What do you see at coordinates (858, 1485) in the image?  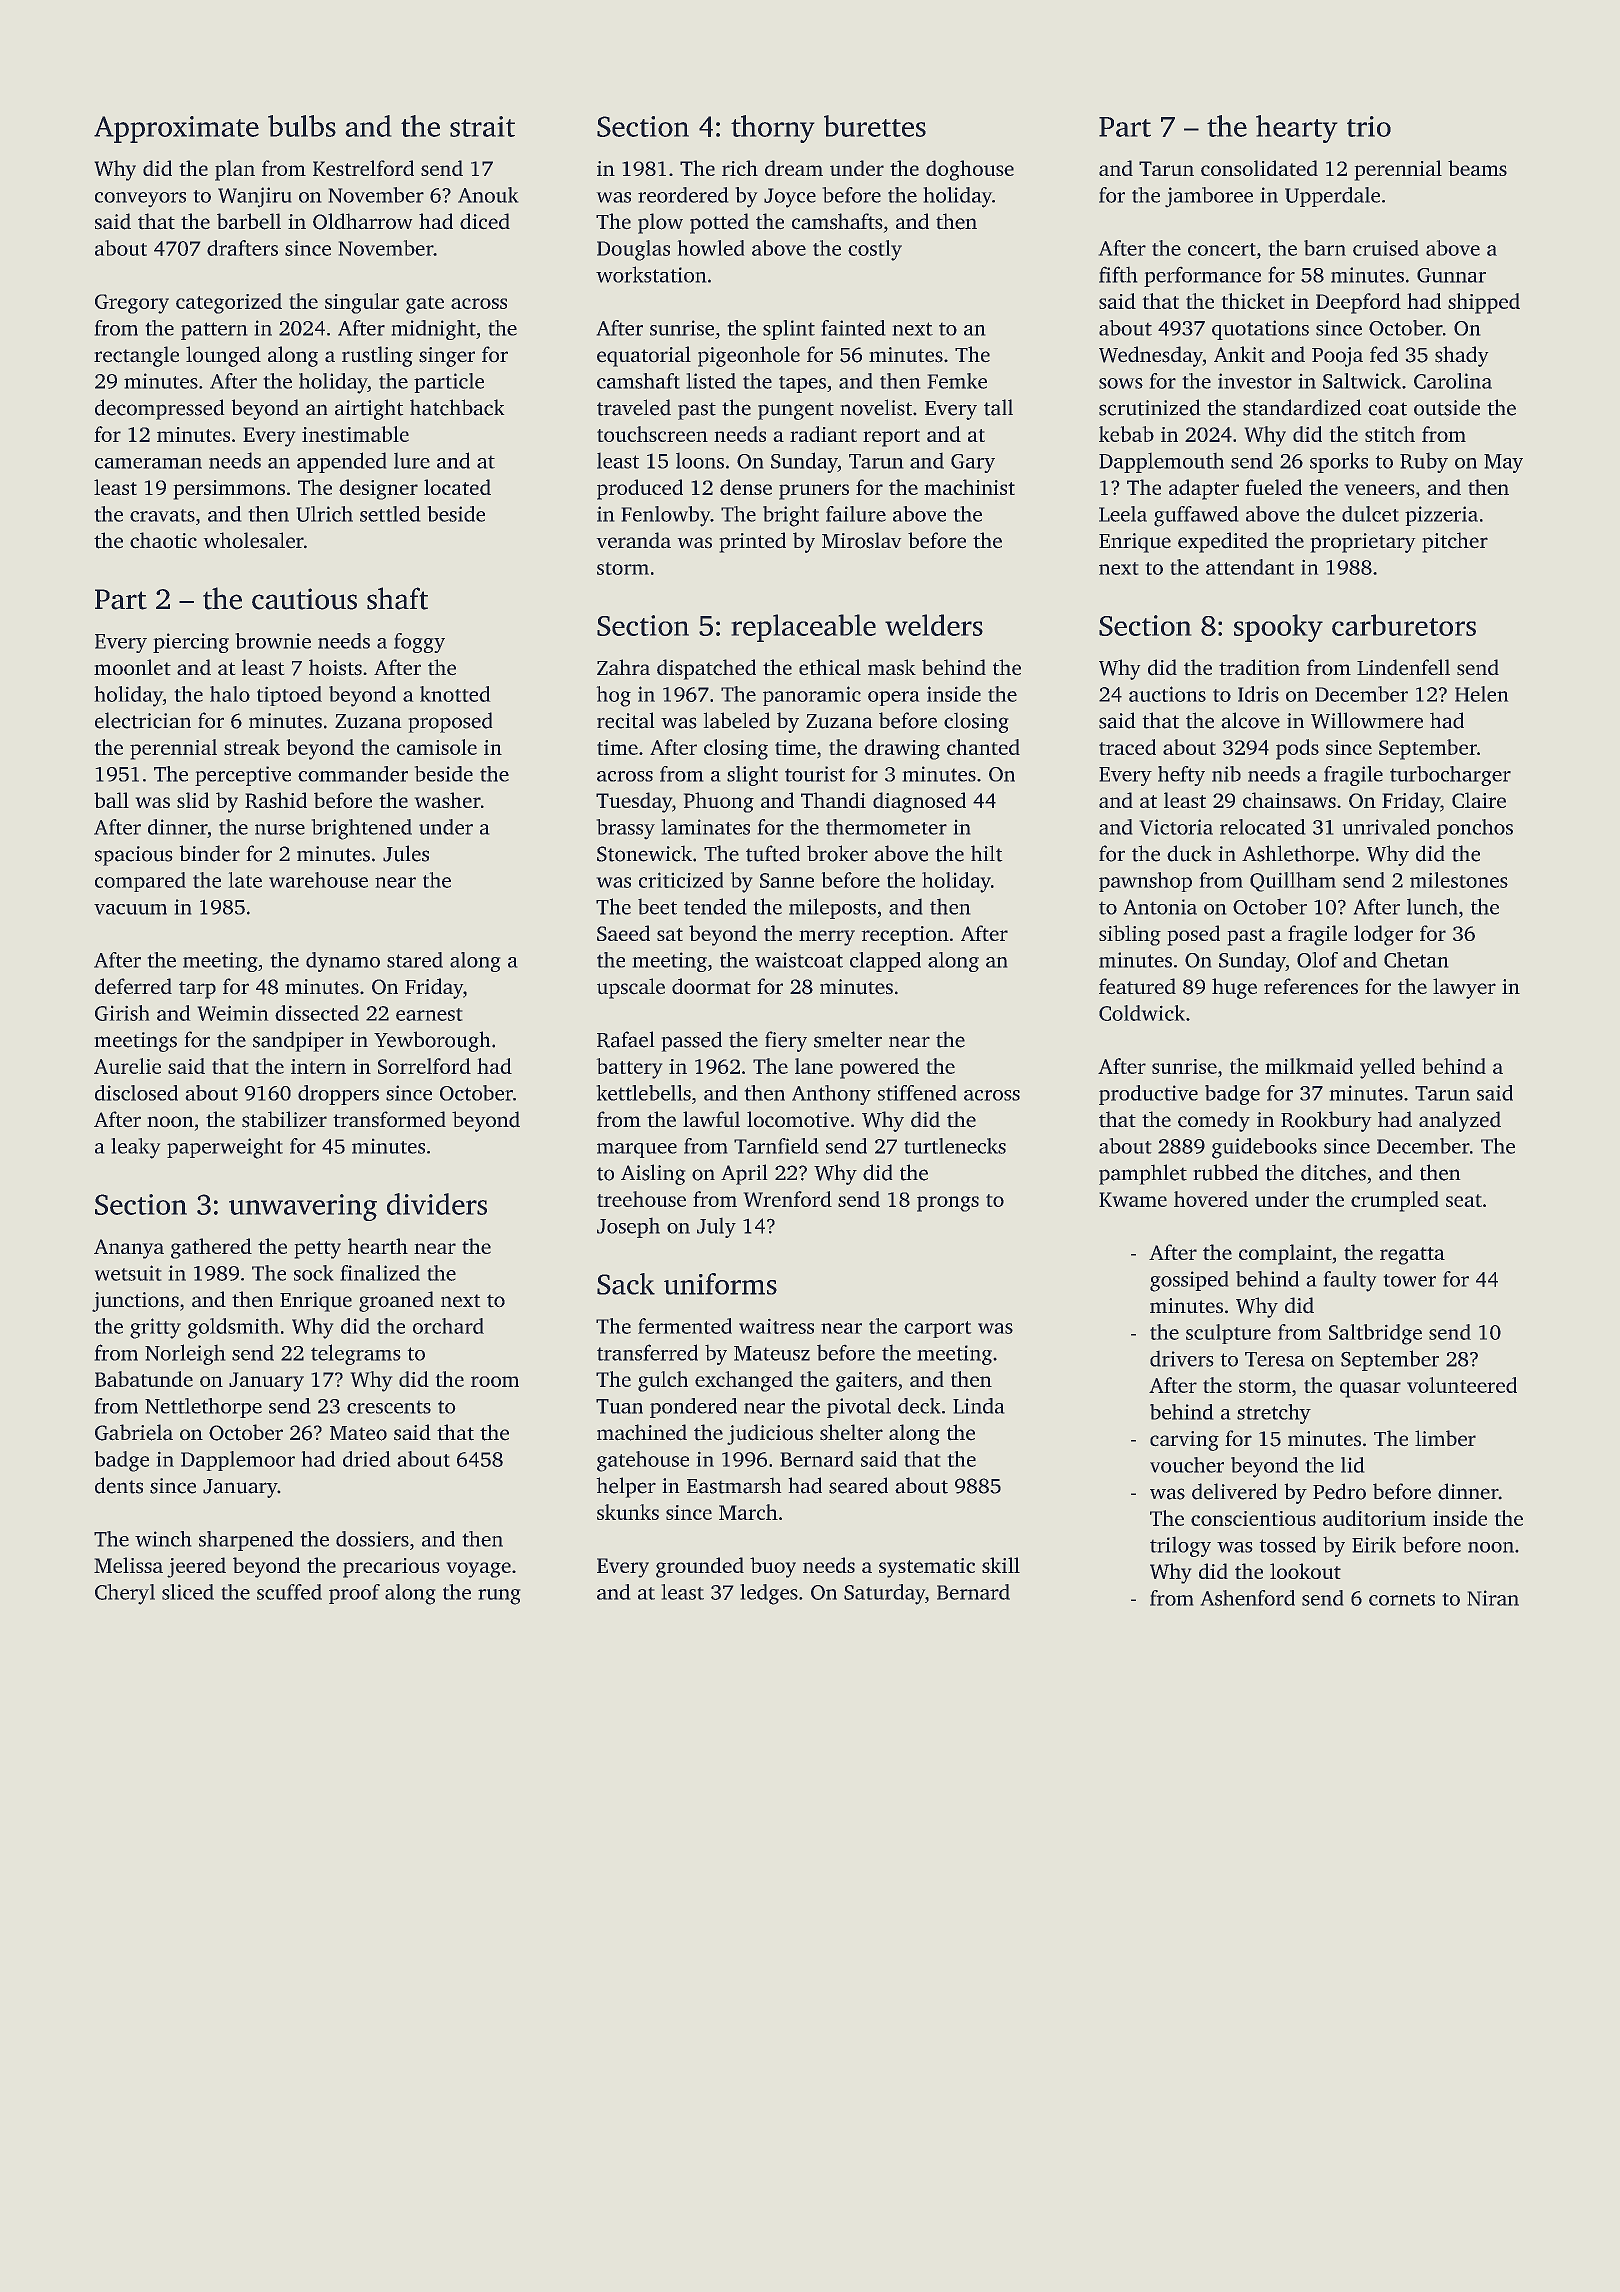 I see `seared` at bounding box center [858, 1485].
